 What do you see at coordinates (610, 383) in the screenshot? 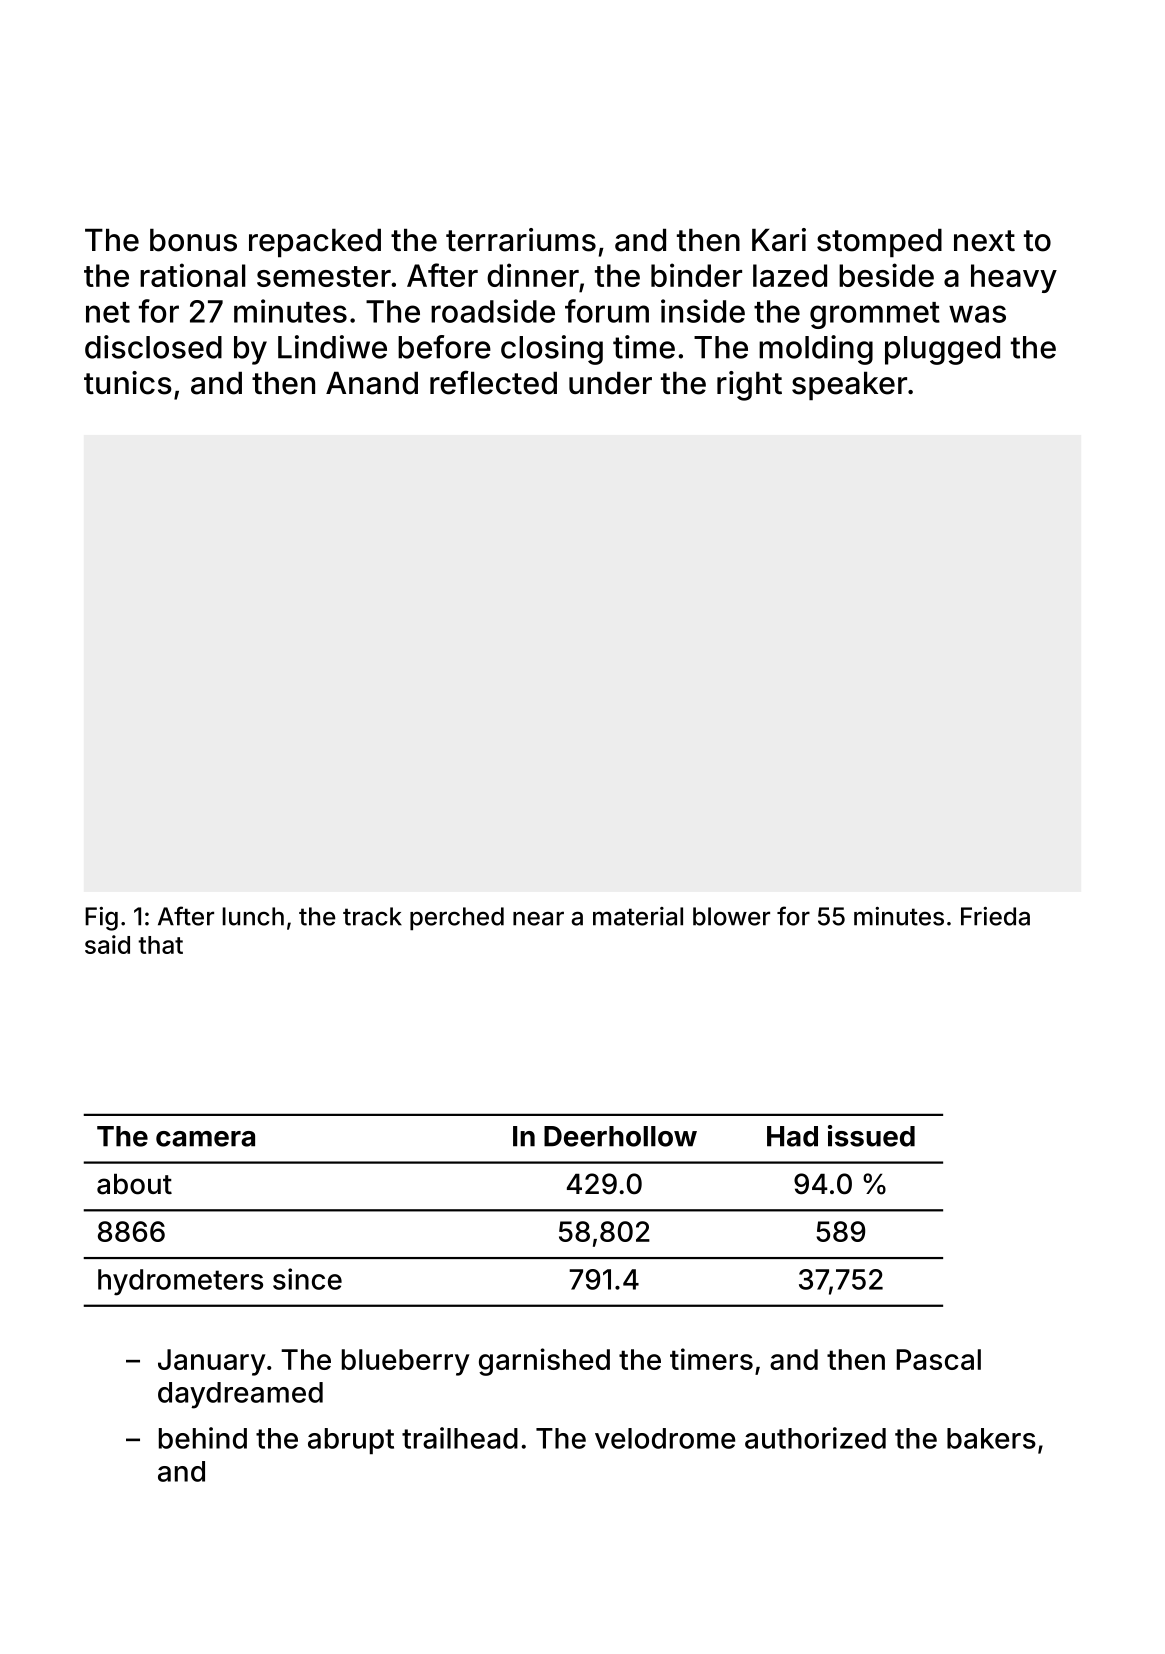
I see `under` at bounding box center [610, 383].
